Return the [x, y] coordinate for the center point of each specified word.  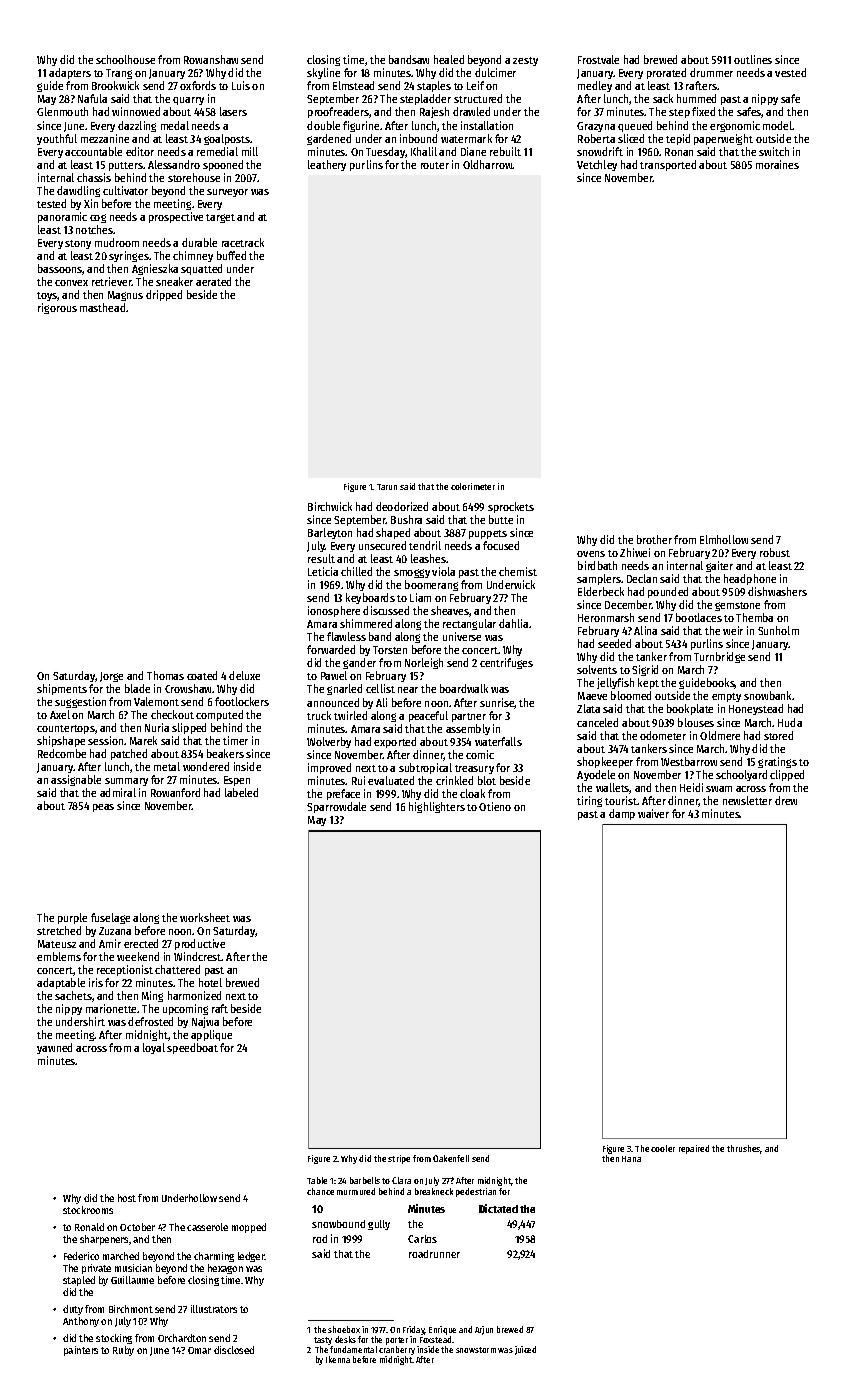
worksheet [205, 917]
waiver [653, 813]
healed [449, 59]
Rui [358, 780]
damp [622, 814]
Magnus [125, 296]
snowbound [338, 1224]
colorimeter [473, 486]
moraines [777, 164]
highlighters [437, 807]
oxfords [198, 85]
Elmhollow [724, 539]
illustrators [214, 1309]
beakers [225, 753]
